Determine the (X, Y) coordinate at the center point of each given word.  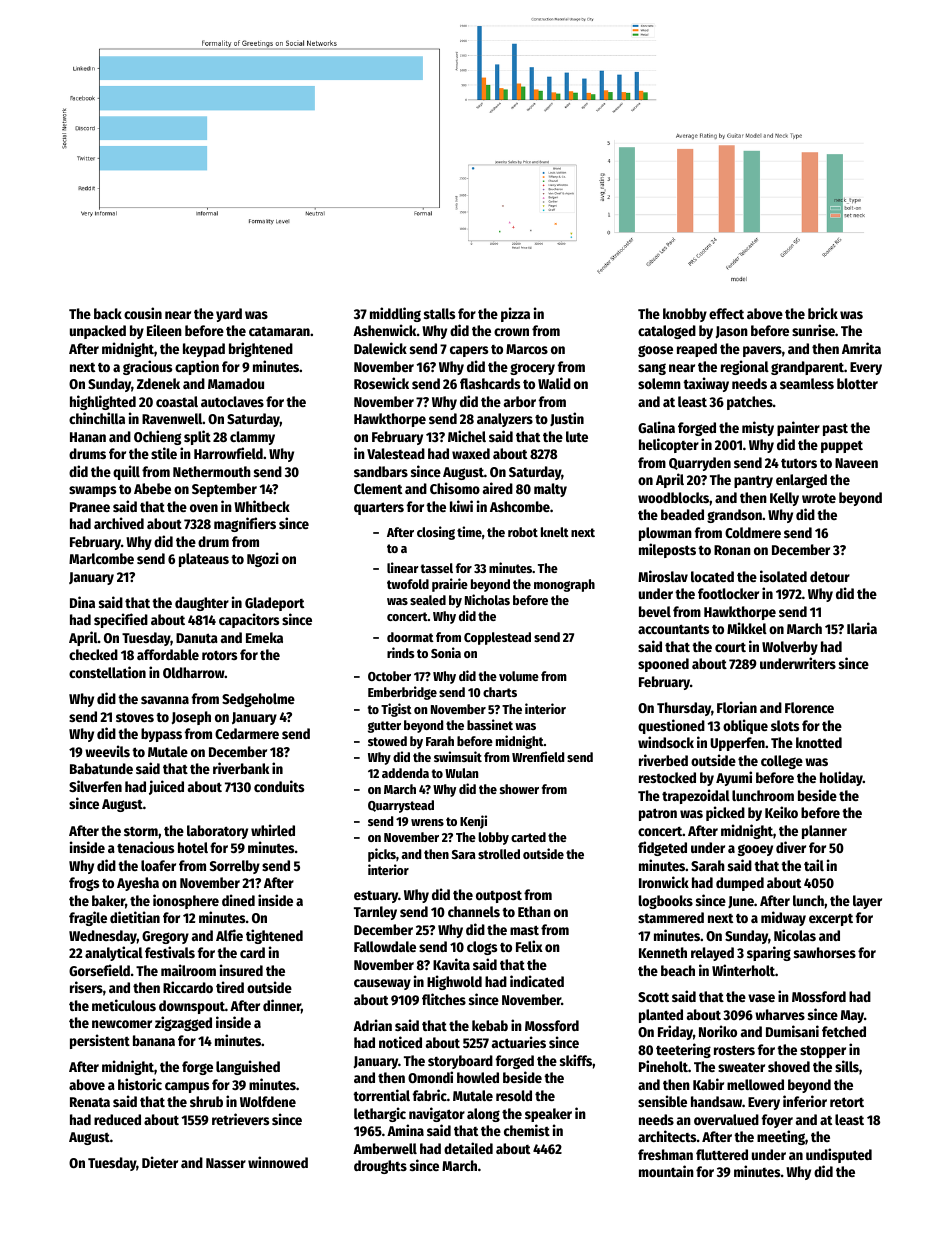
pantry (753, 481)
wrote (819, 498)
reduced (117, 1119)
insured (241, 970)
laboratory (217, 832)
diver (791, 847)
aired (498, 488)
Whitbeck (262, 506)
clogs (482, 948)
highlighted (103, 402)
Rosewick (381, 383)
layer (867, 902)
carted (528, 837)
